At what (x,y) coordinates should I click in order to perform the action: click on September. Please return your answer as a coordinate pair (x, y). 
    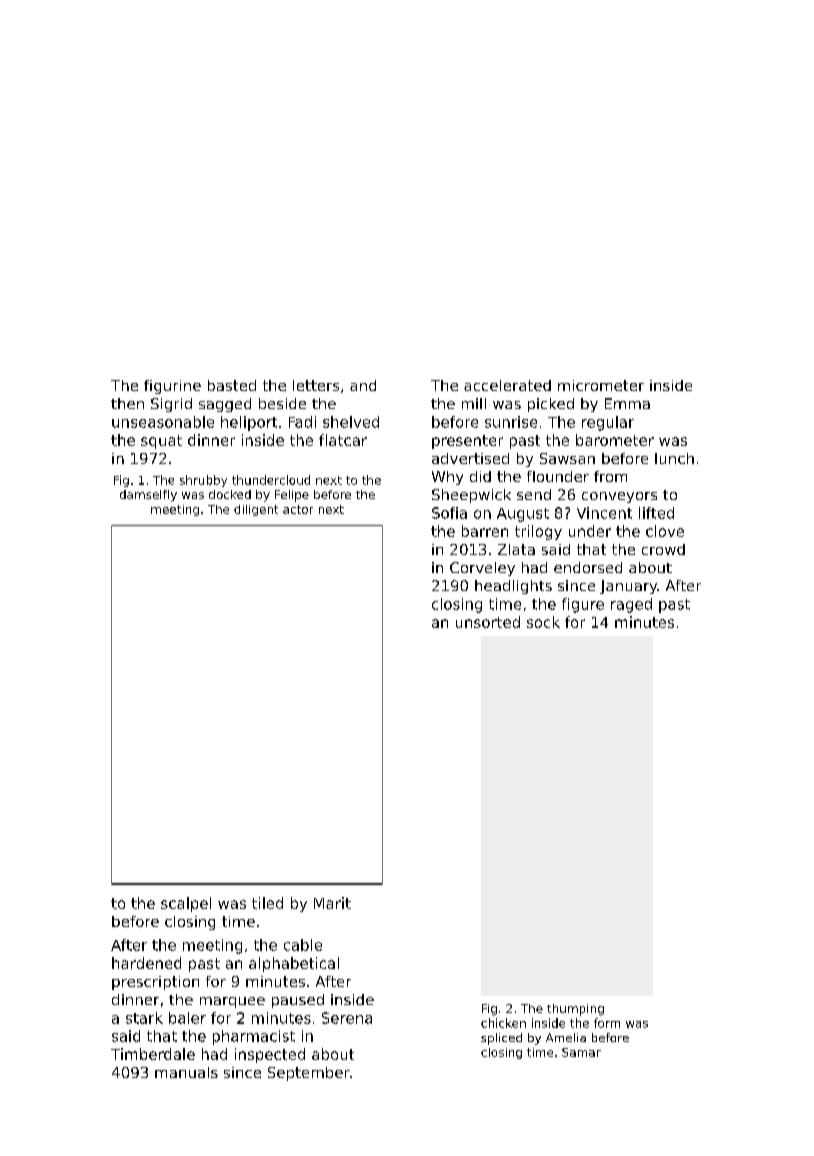
    Looking at the image, I should click on (309, 1074).
